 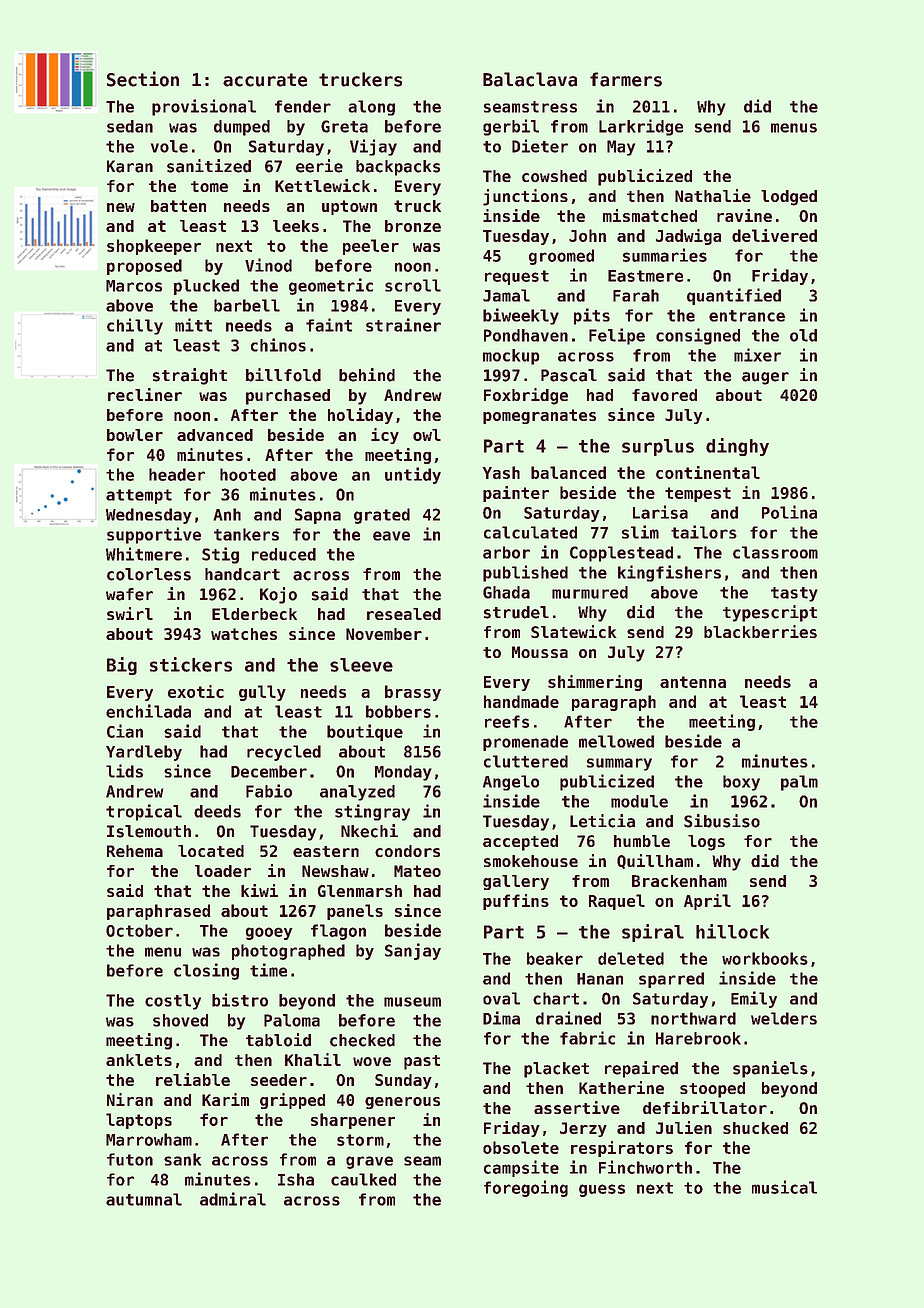 What do you see at coordinates (789, 512) in the image?
I see `Polina` at bounding box center [789, 512].
